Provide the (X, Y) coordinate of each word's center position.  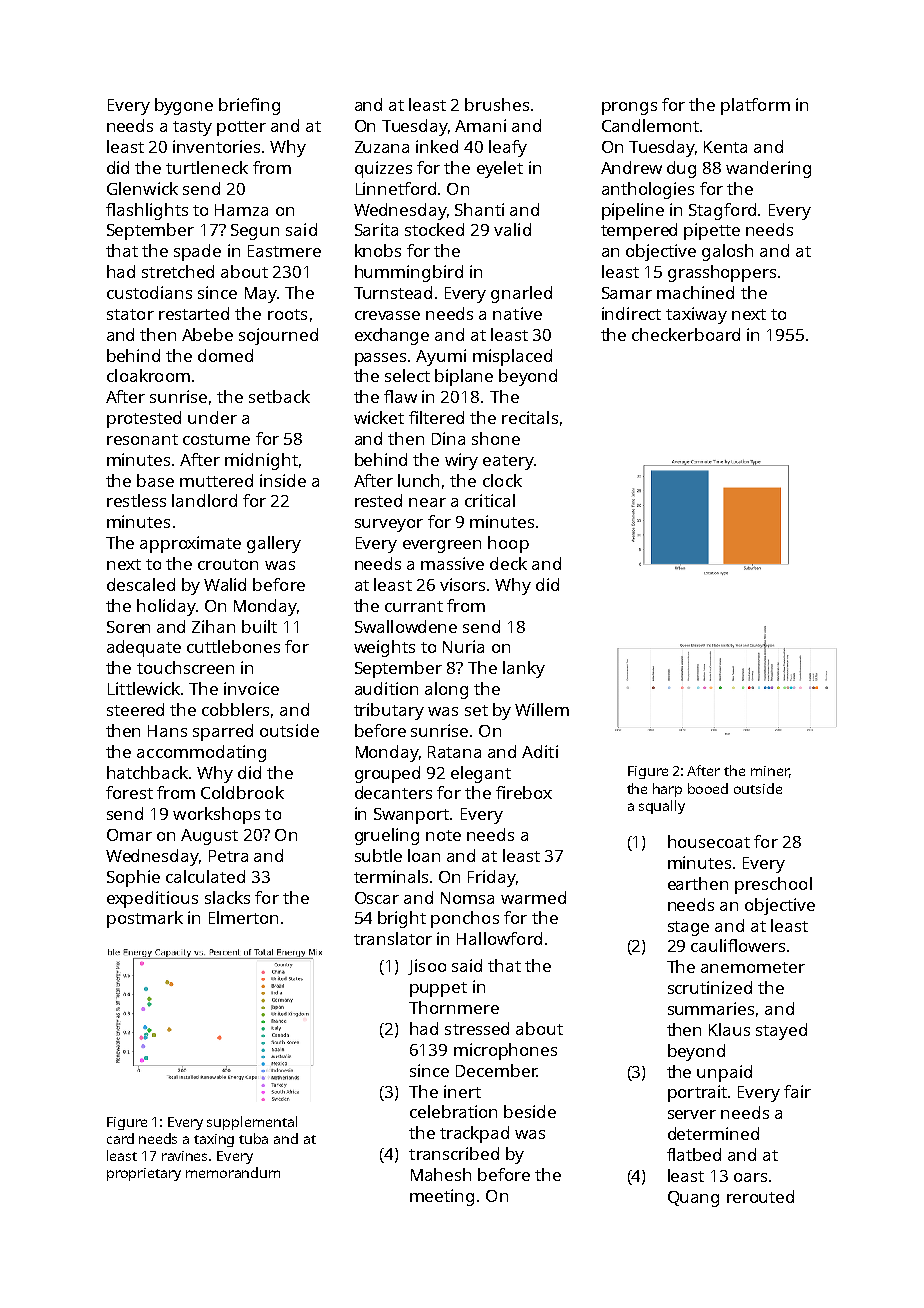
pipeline (633, 211)
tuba (253, 1138)
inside (283, 480)
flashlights (147, 211)
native (517, 313)
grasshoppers (722, 273)
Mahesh (441, 1174)
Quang (693, 1199)
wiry (461, 461)
